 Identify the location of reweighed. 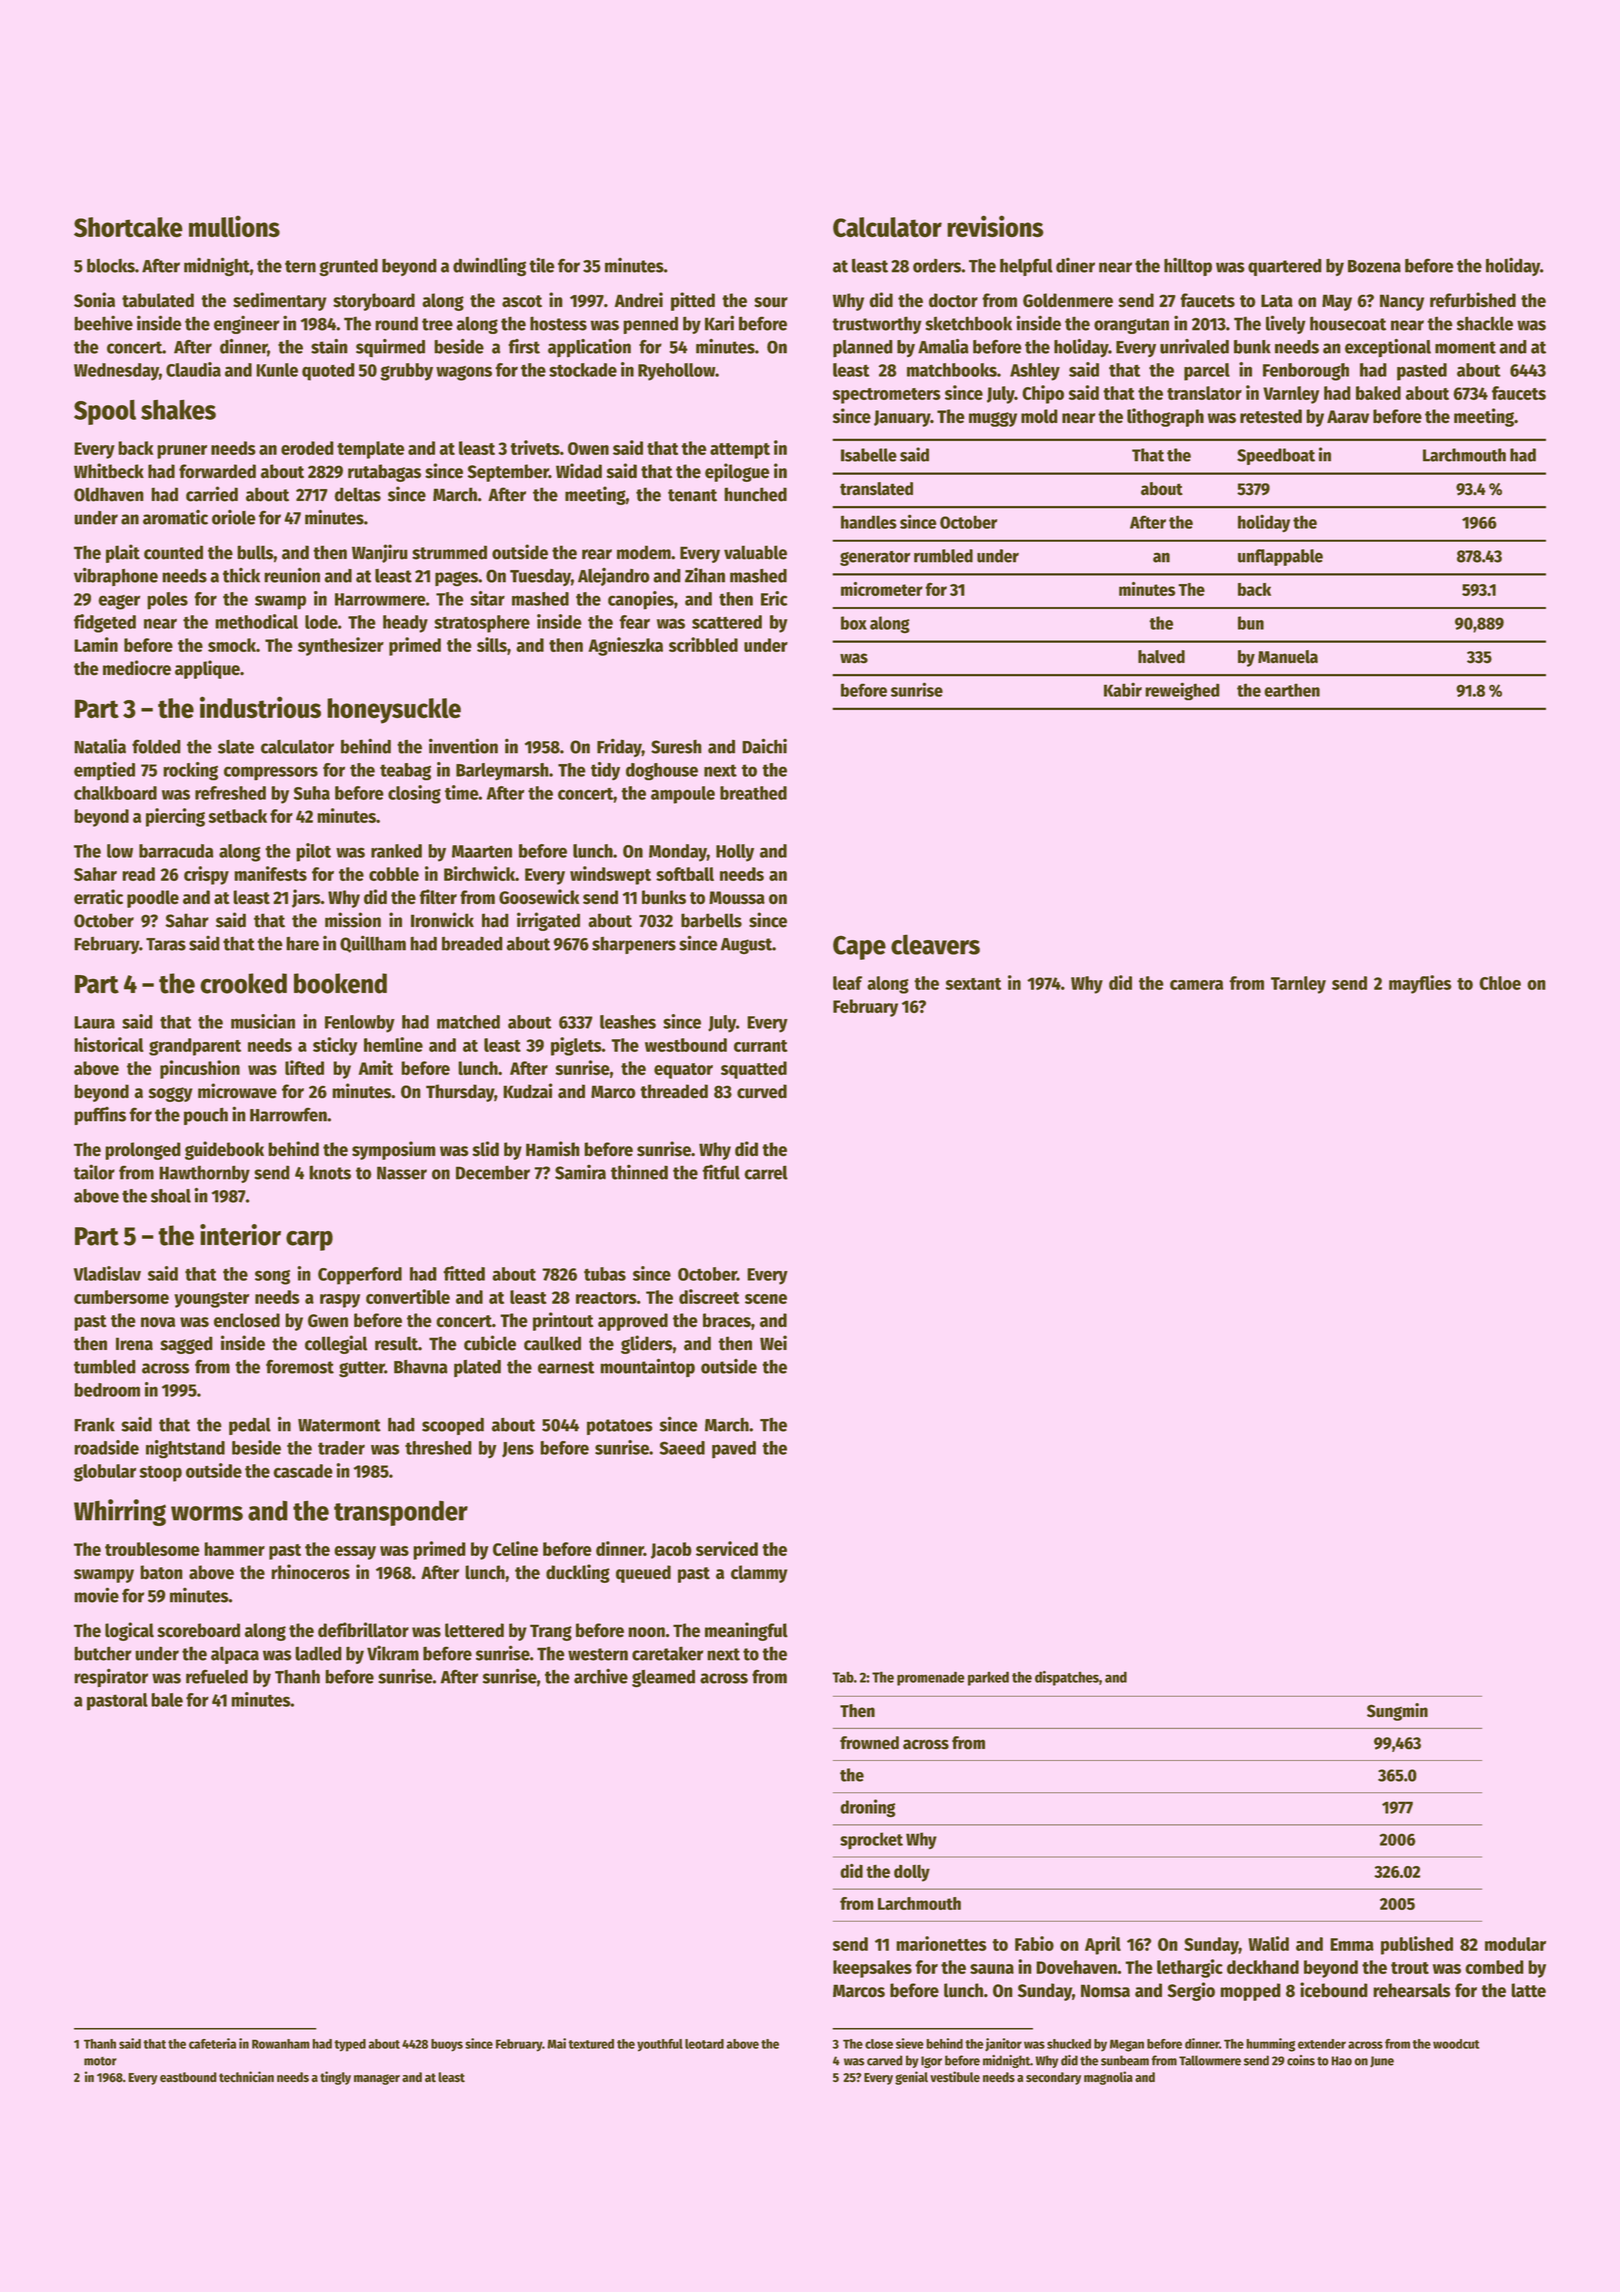
(1182, 691).
